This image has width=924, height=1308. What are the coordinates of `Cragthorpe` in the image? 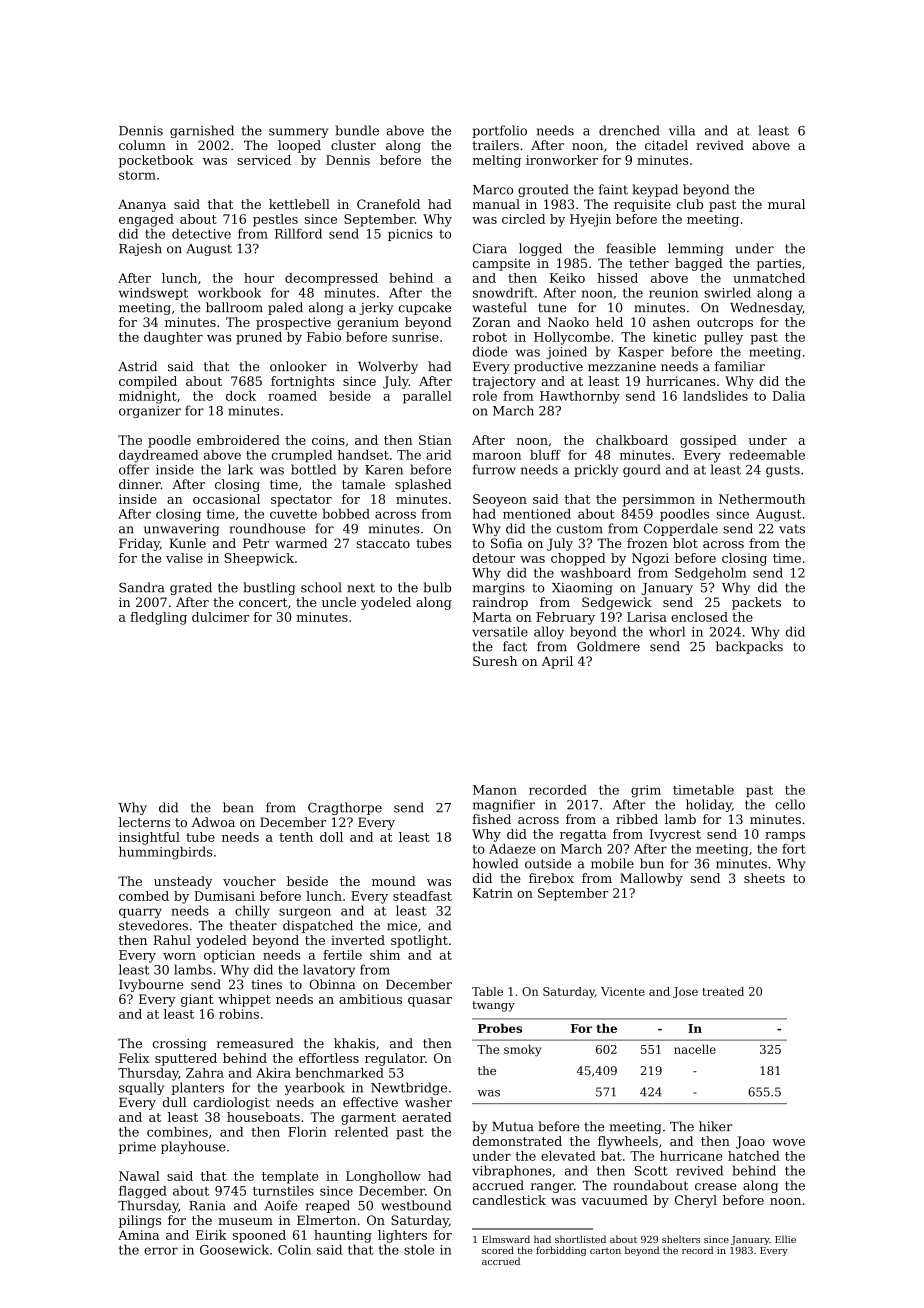 It's located at (345, 808).
